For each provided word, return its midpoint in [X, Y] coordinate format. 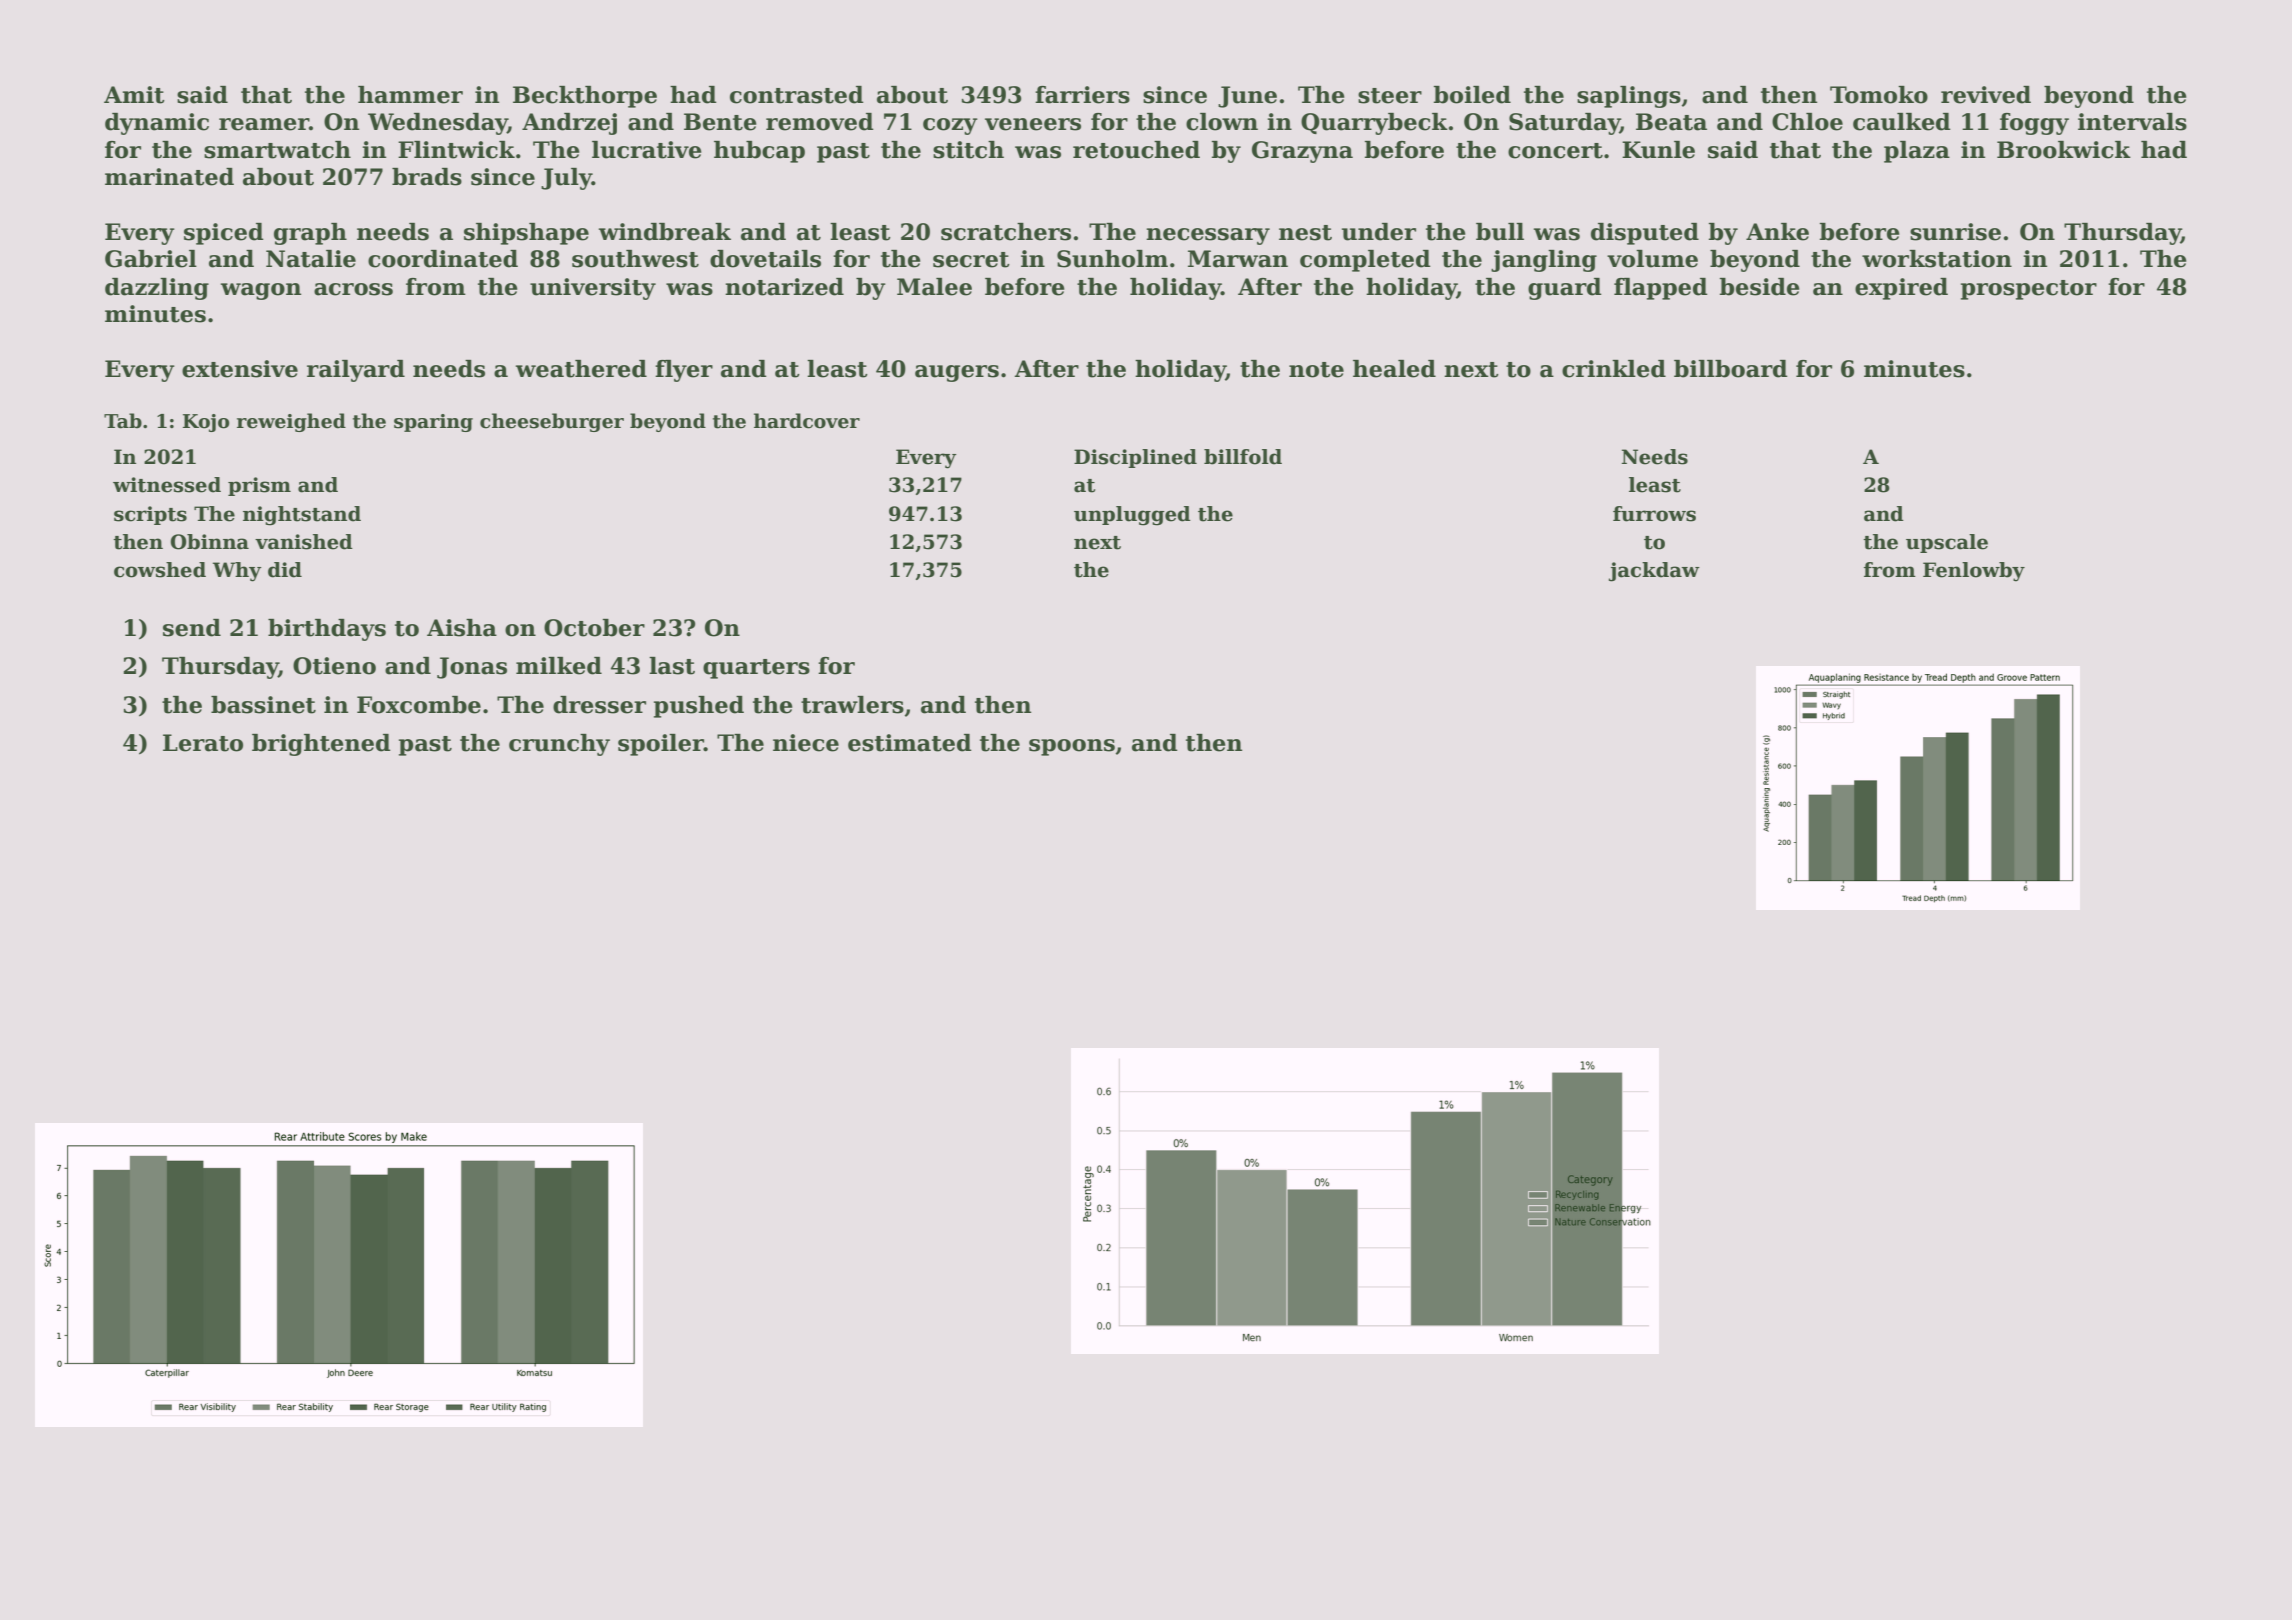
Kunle [1658, 150]
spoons [1072, 747]
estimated [910, 743]
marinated [169, 177]
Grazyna [1302, 152]
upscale [1947, 543]
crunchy [559, 745]
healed [1394, 369]
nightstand [302, 516]
